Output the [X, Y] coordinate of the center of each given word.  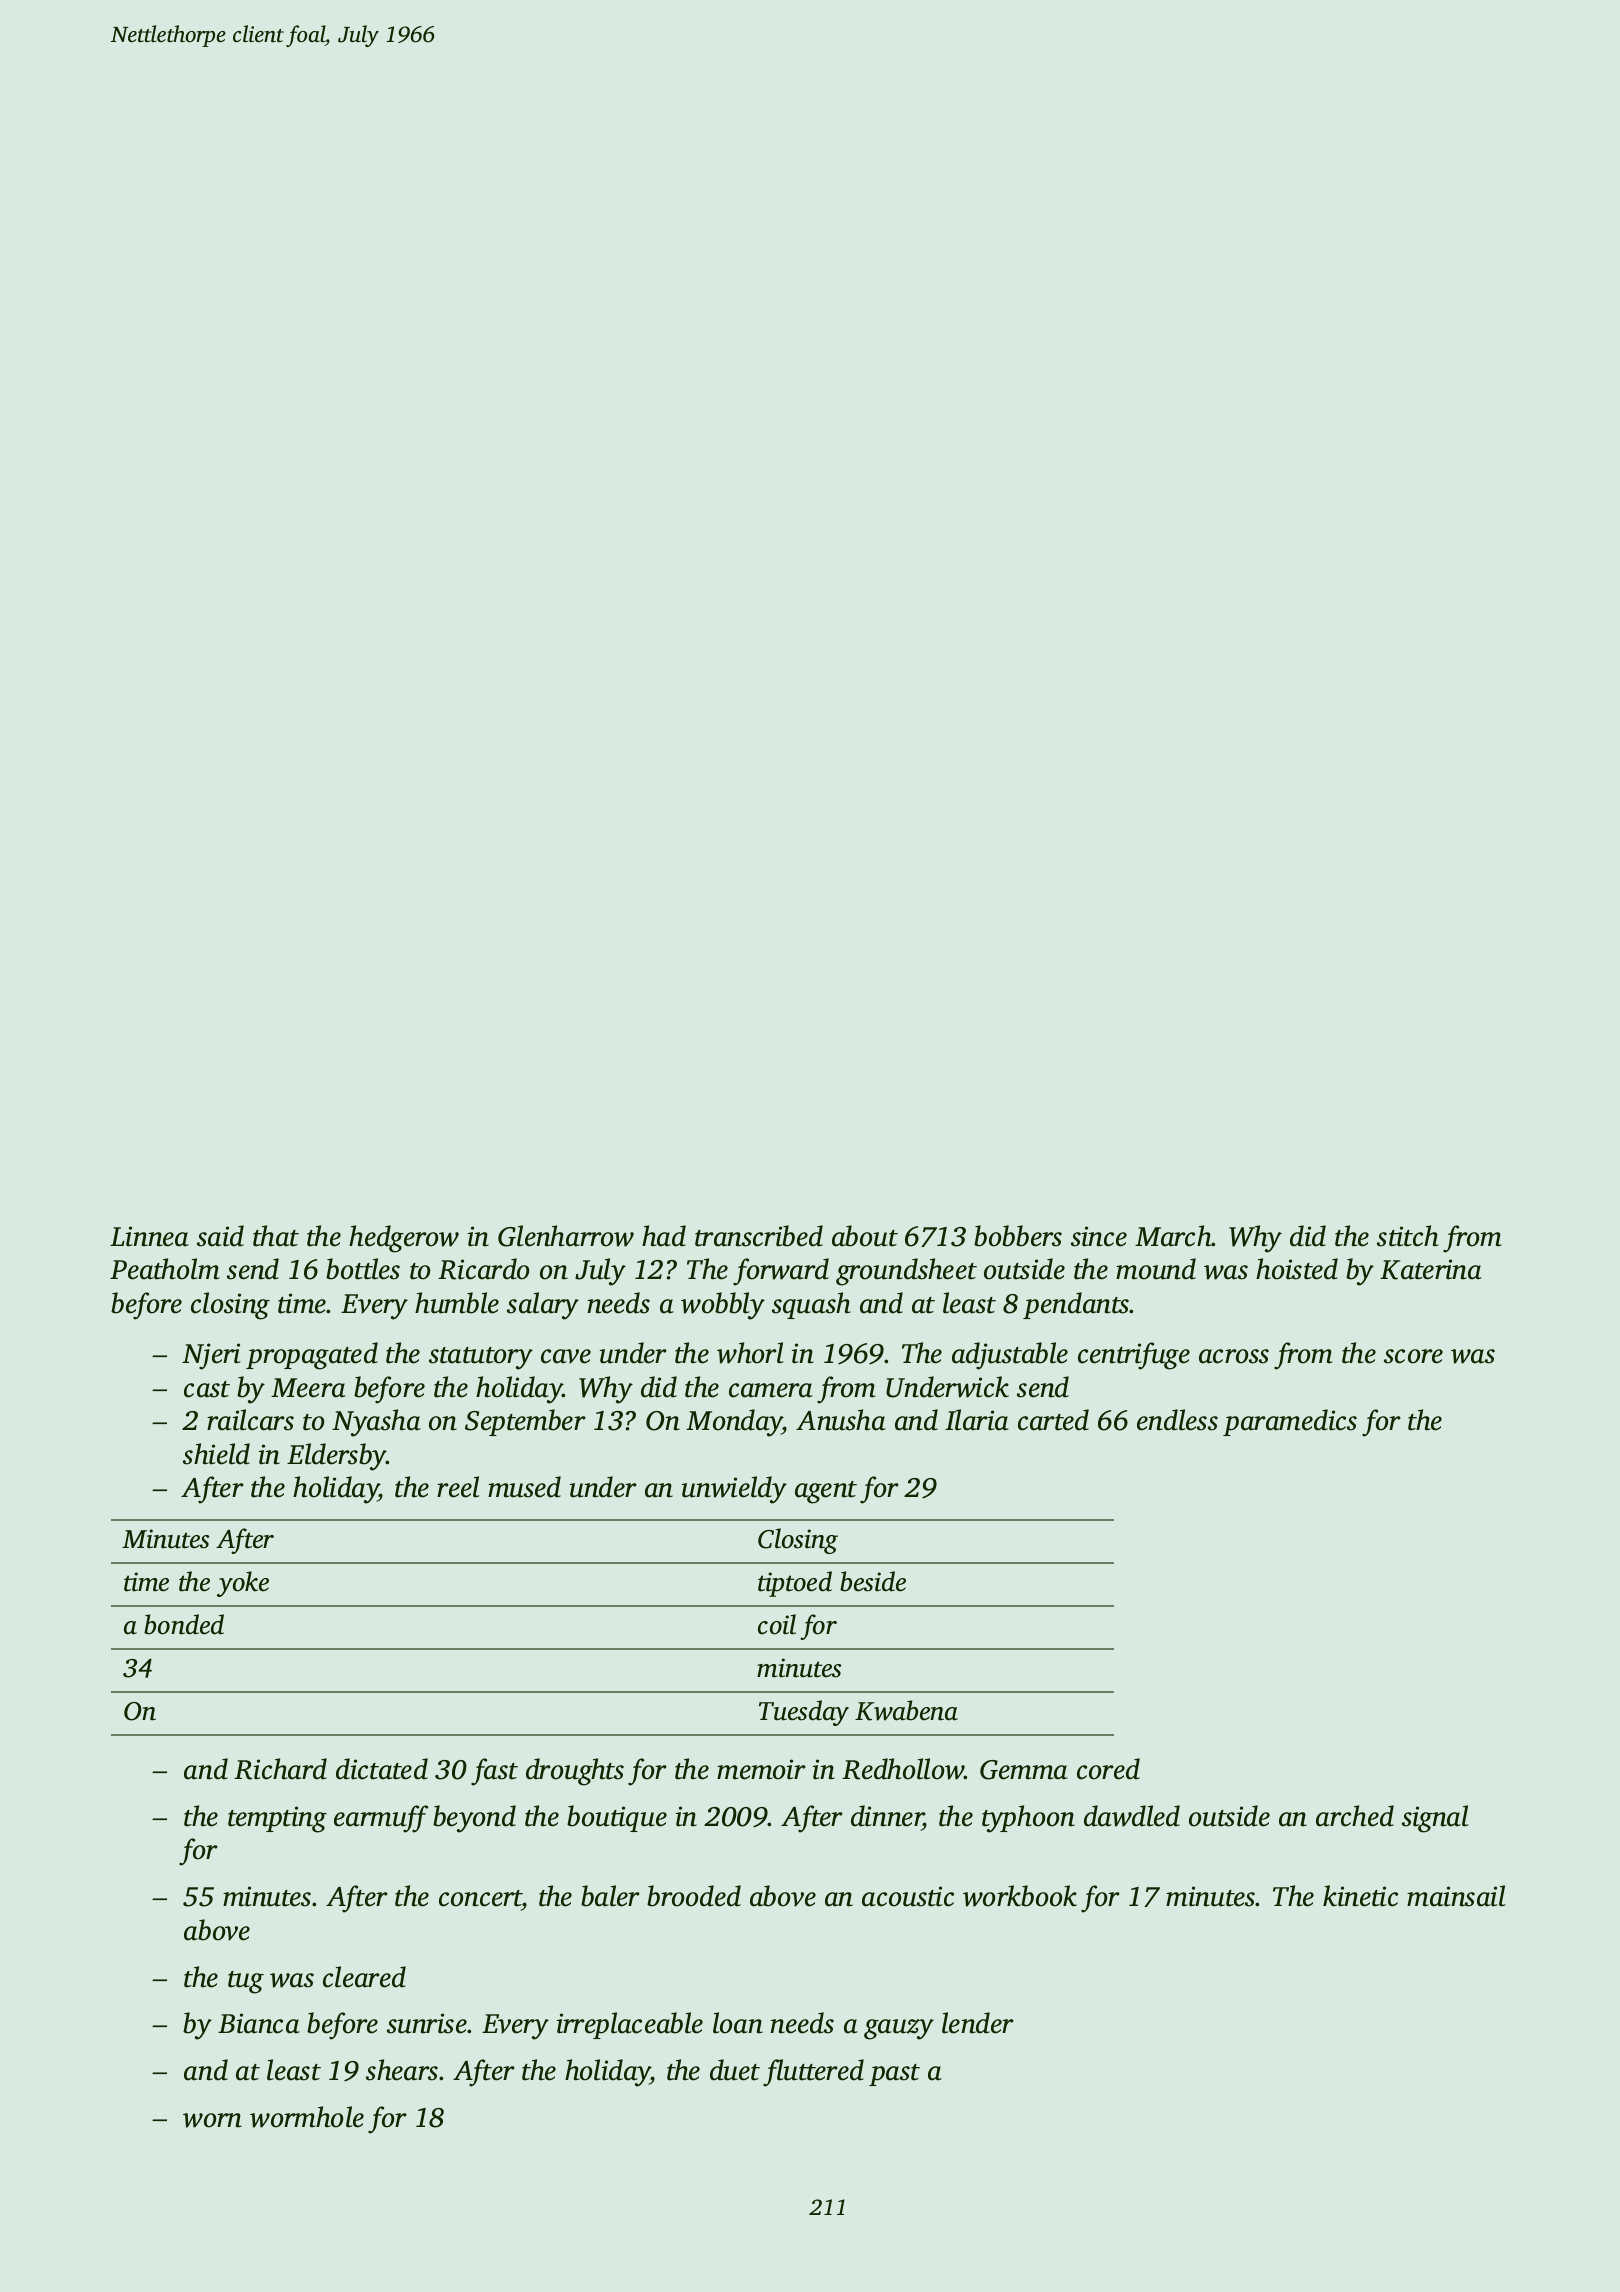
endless [1177, 1420]
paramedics [1290, 1422]
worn [212, 2120]
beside [873, 1581]
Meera [308, 1388]
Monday [734, 1423]
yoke [243, 1584]
